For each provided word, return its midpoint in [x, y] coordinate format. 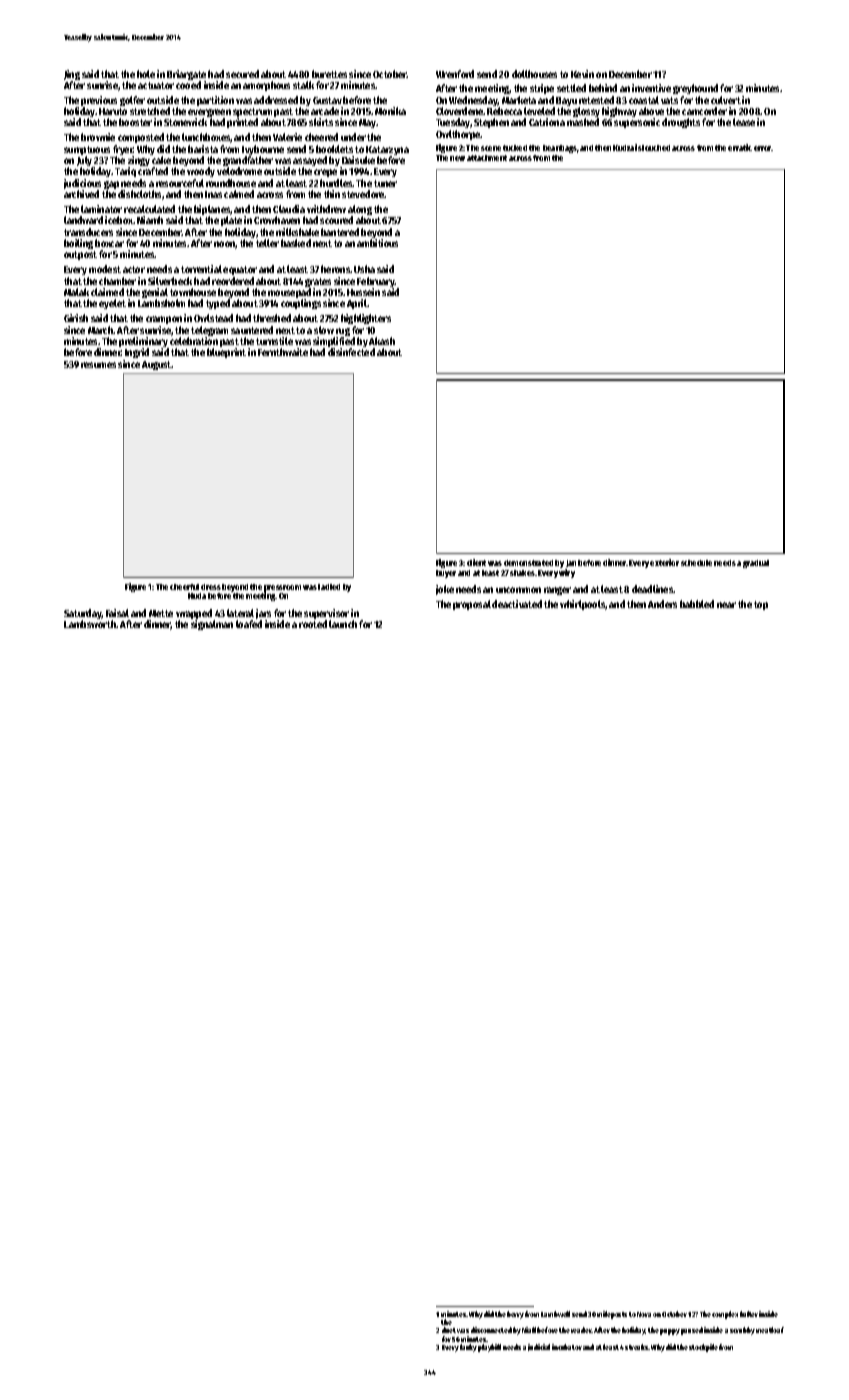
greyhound [695, 89]
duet [449, 1330]
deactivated [517, 604]
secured [242, 74]
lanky [468, 1348]
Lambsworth [90, 624]
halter [749, 1314]
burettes [329, 74]
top [761, 605]
